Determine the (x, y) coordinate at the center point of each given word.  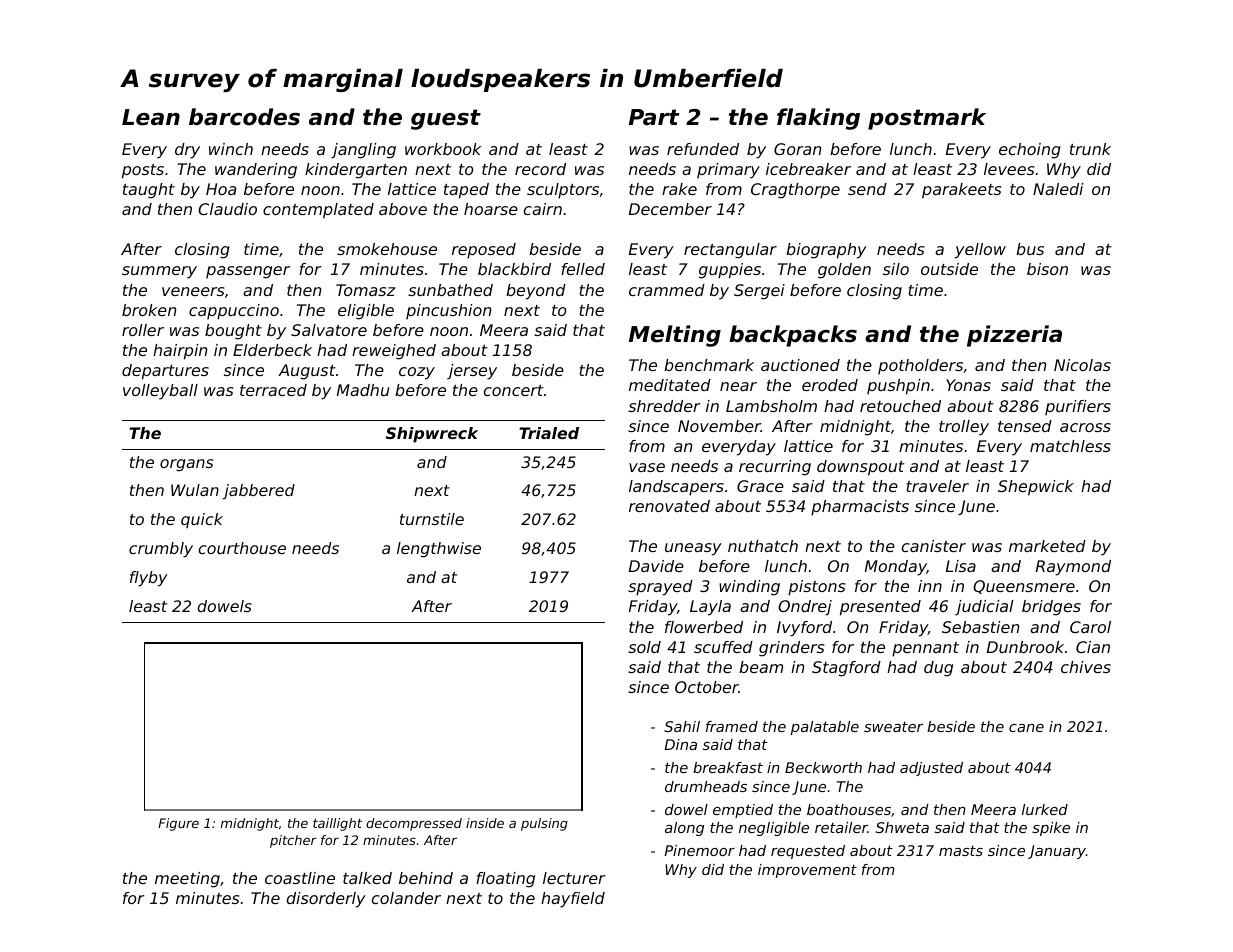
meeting (187, 880)
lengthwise (439, 550)
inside (485, 823)
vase (647, 467)
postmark (927, 119)
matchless (1070, 446)
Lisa (961, 566)
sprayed (660, 588)
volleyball (160, 392)
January (1057, 852)
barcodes (244, 117)
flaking (818, 119)
